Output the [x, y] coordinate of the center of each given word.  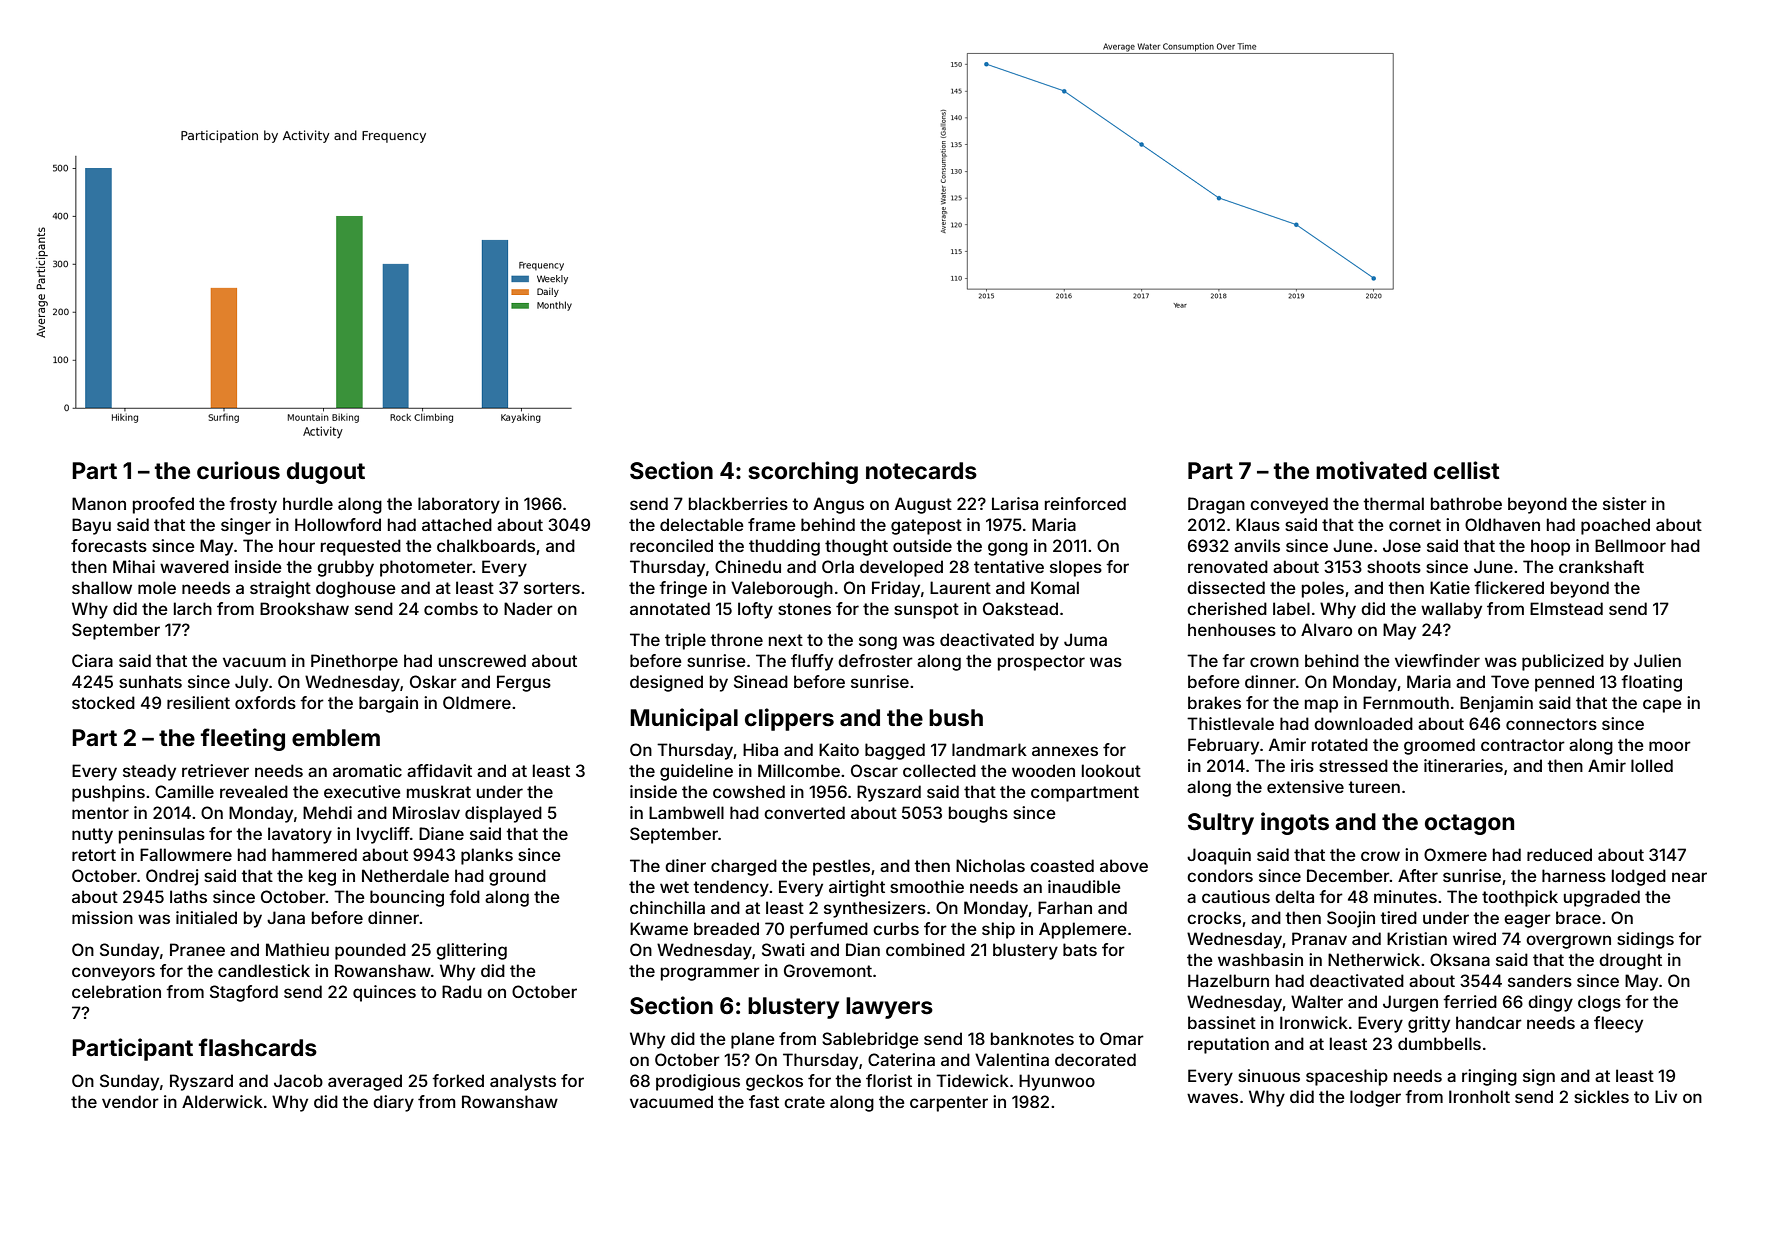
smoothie [927, 886]
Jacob [298, 1080]
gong [1008, 549]
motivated [1371, 470]
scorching [803, 472]
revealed [254, 791]
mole [157, 587]
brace [1578, 917]
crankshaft [1601, 566]
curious [238, 470]
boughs [978, 814]
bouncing [407, 898]
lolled [1652, 765]
